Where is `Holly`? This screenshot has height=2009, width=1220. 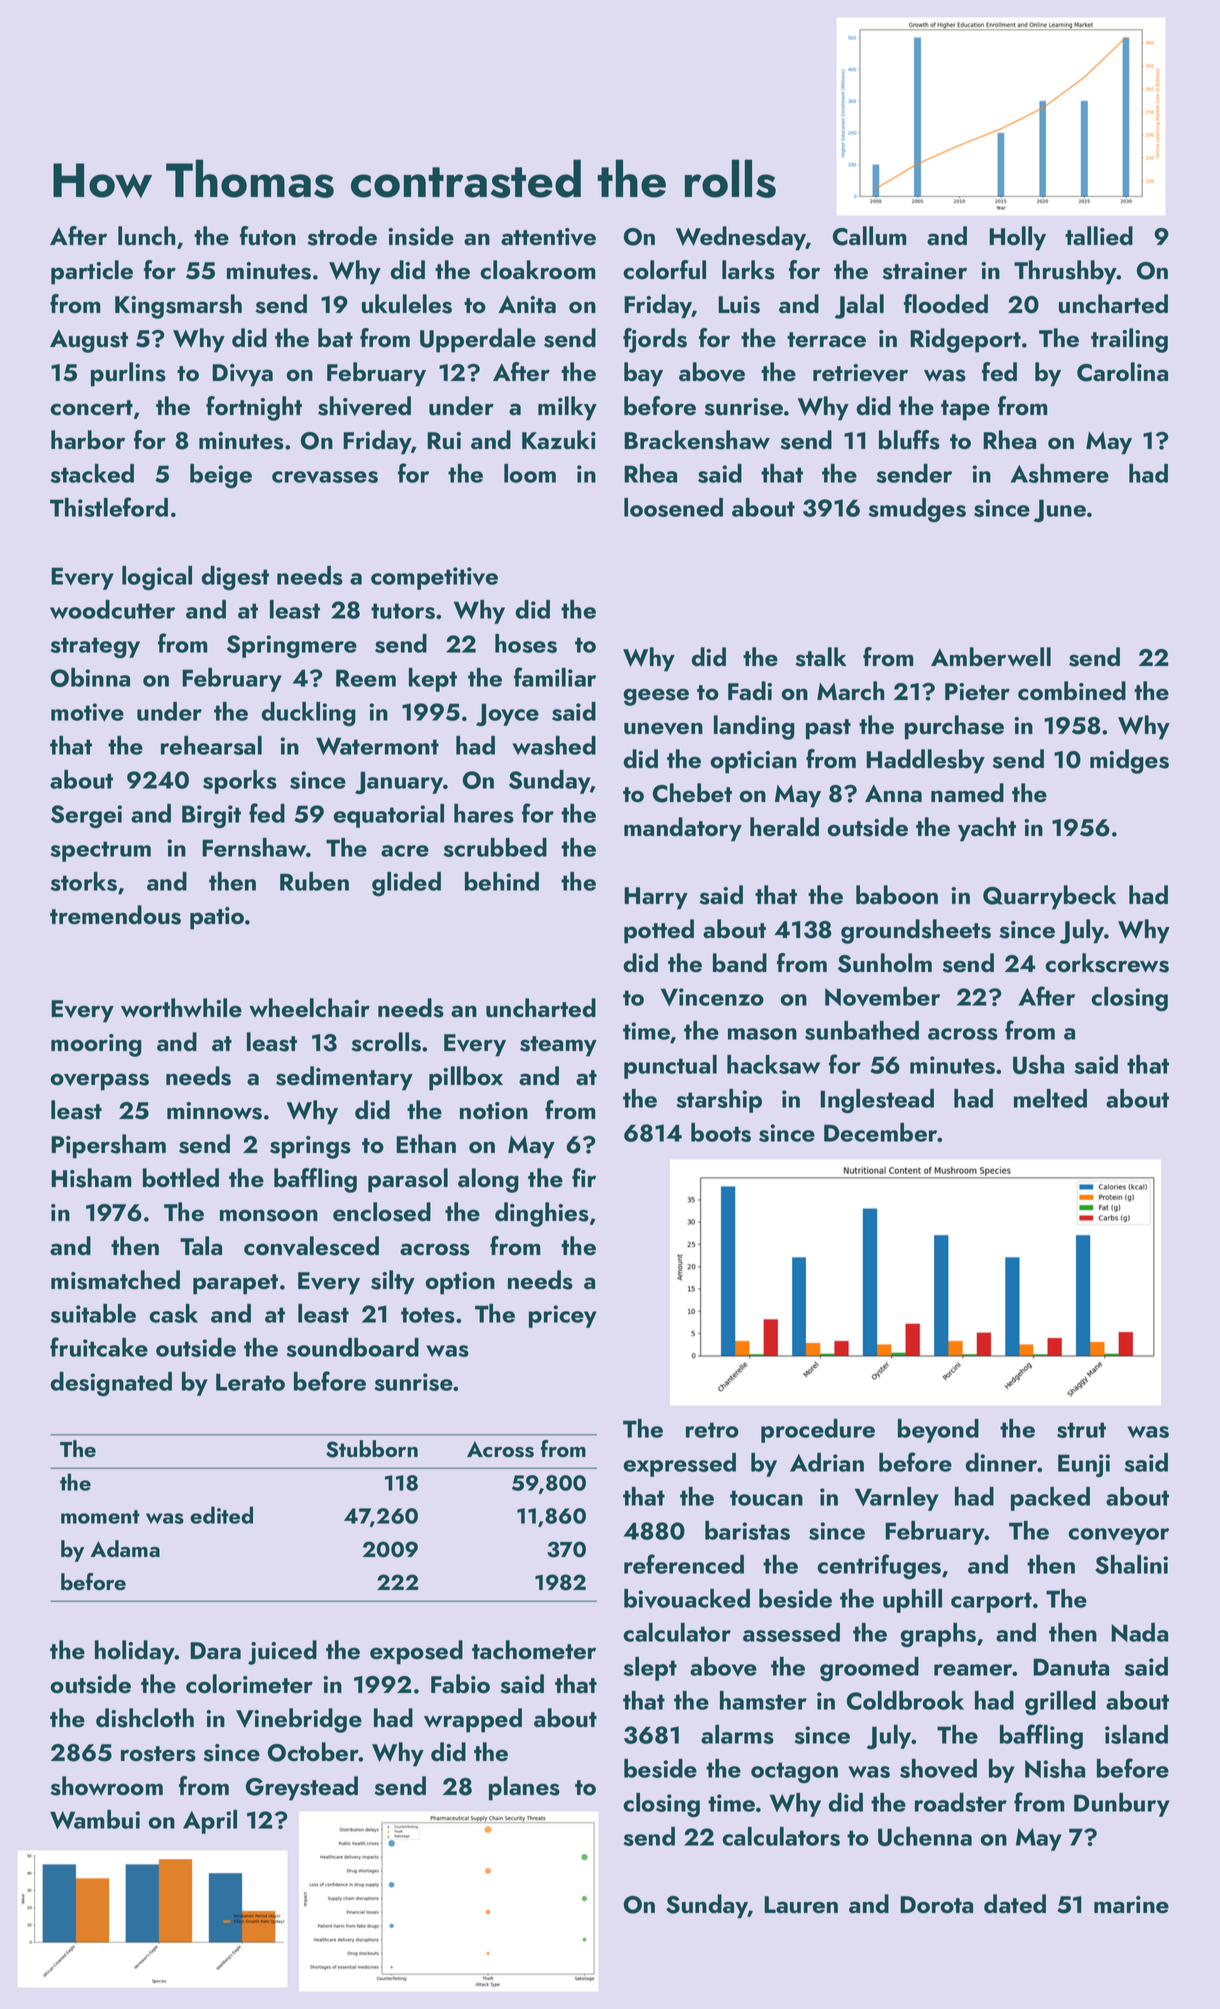
Holly is located at coordinates (1017, 238).
